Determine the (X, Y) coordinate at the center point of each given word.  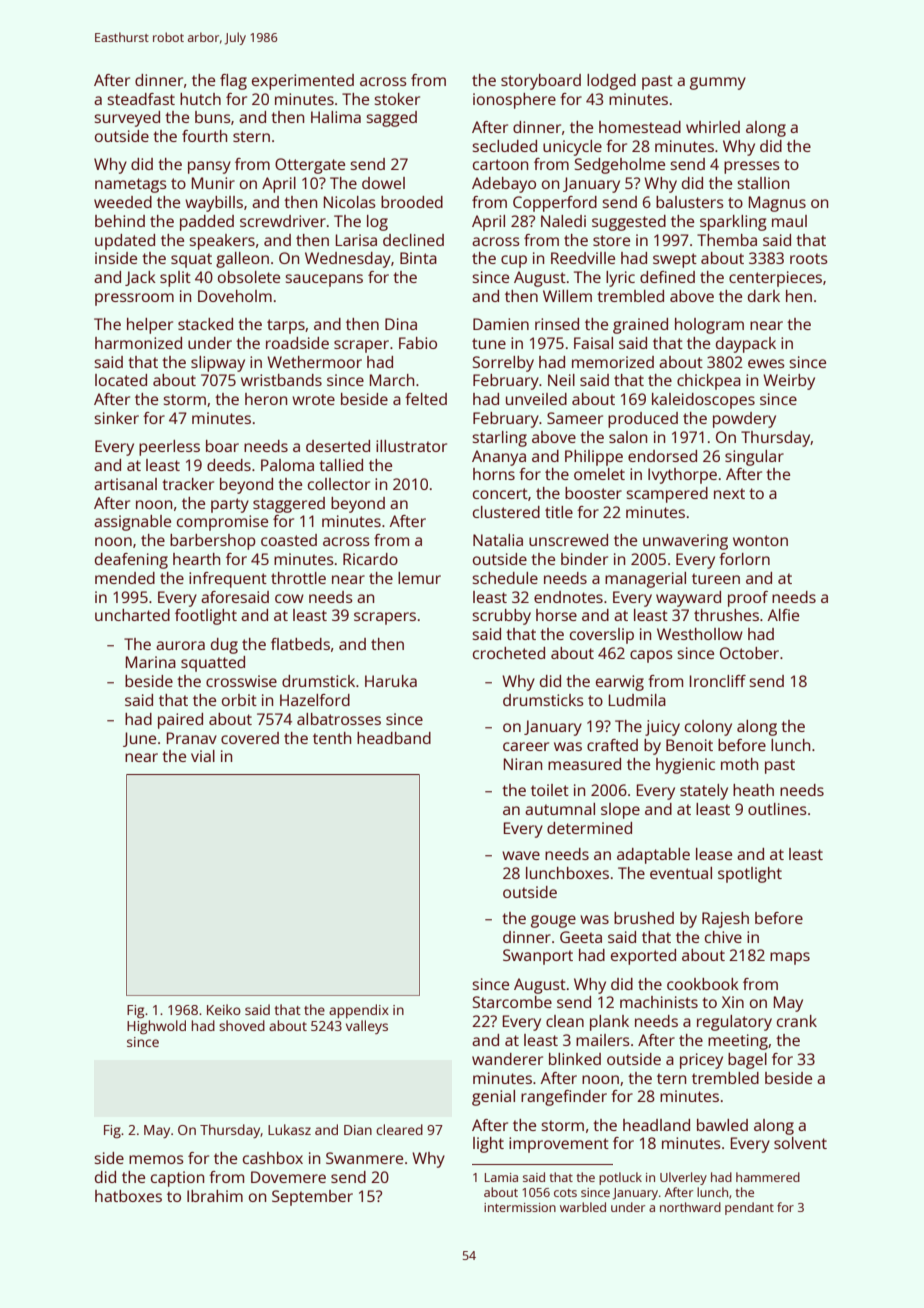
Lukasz (289, 1129)
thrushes (726, 615)
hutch (200, 99)
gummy (718, 83)
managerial (645, 580)
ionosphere (514, 101)
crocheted (509, 653)
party (230, 505)
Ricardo (370, 559)
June (139, 739)
